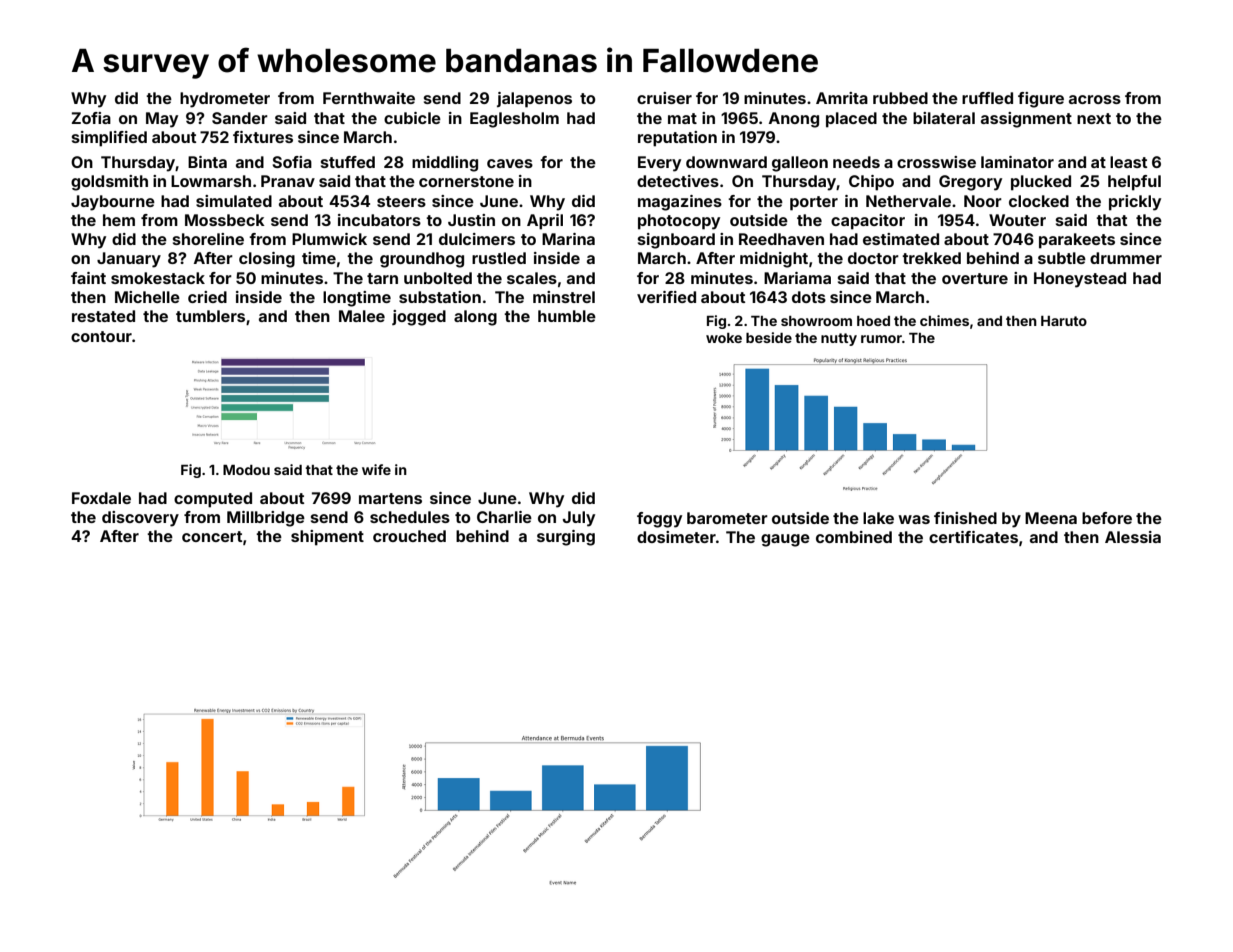 This document has height=952, width=1233. I want to click on concert, so click(212, 536).
